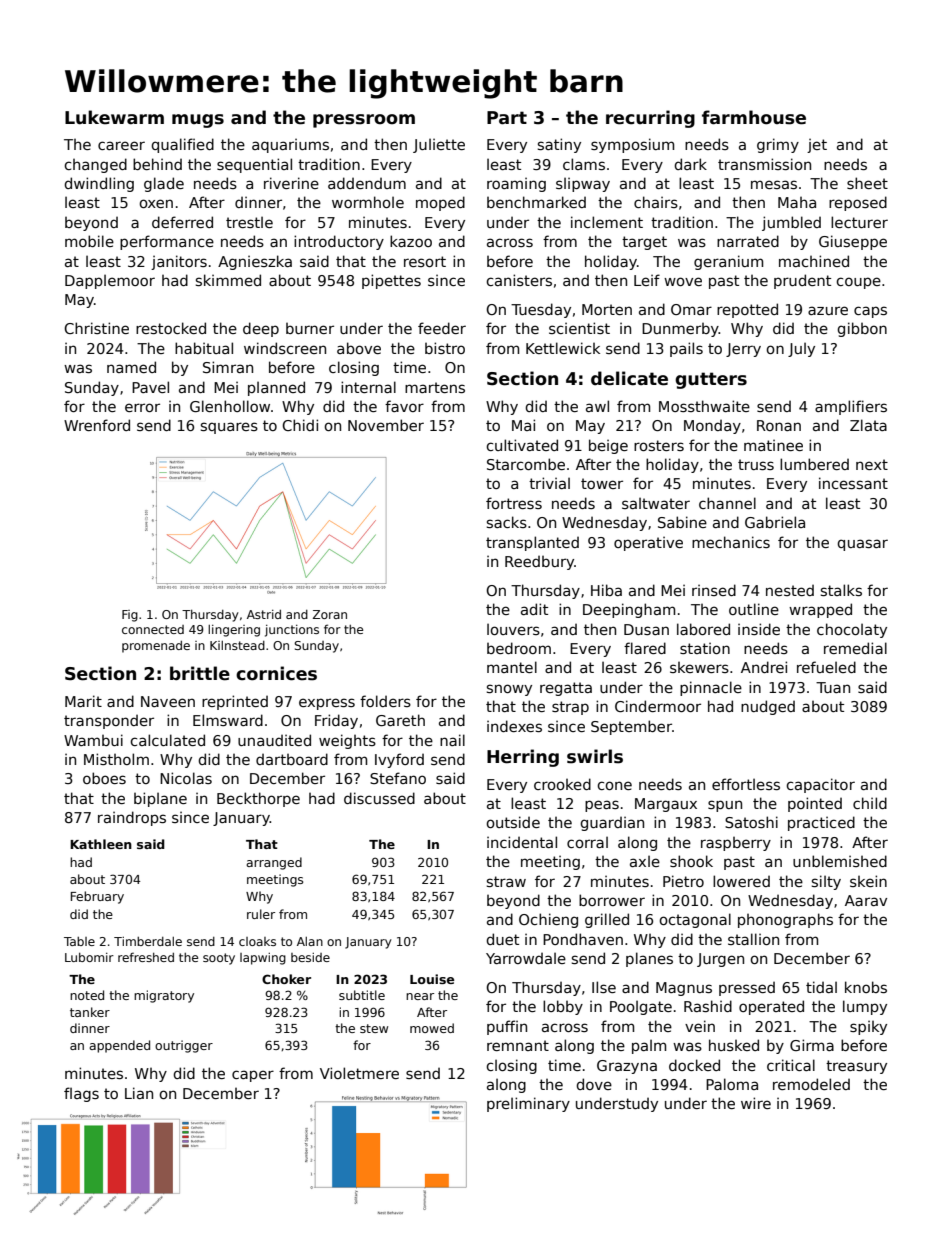 This screenshot has height=1233, width=952. What do you see at coordinates (683, 281) in the screenshot?
I see `wove` at bounding box center [683, 281].
